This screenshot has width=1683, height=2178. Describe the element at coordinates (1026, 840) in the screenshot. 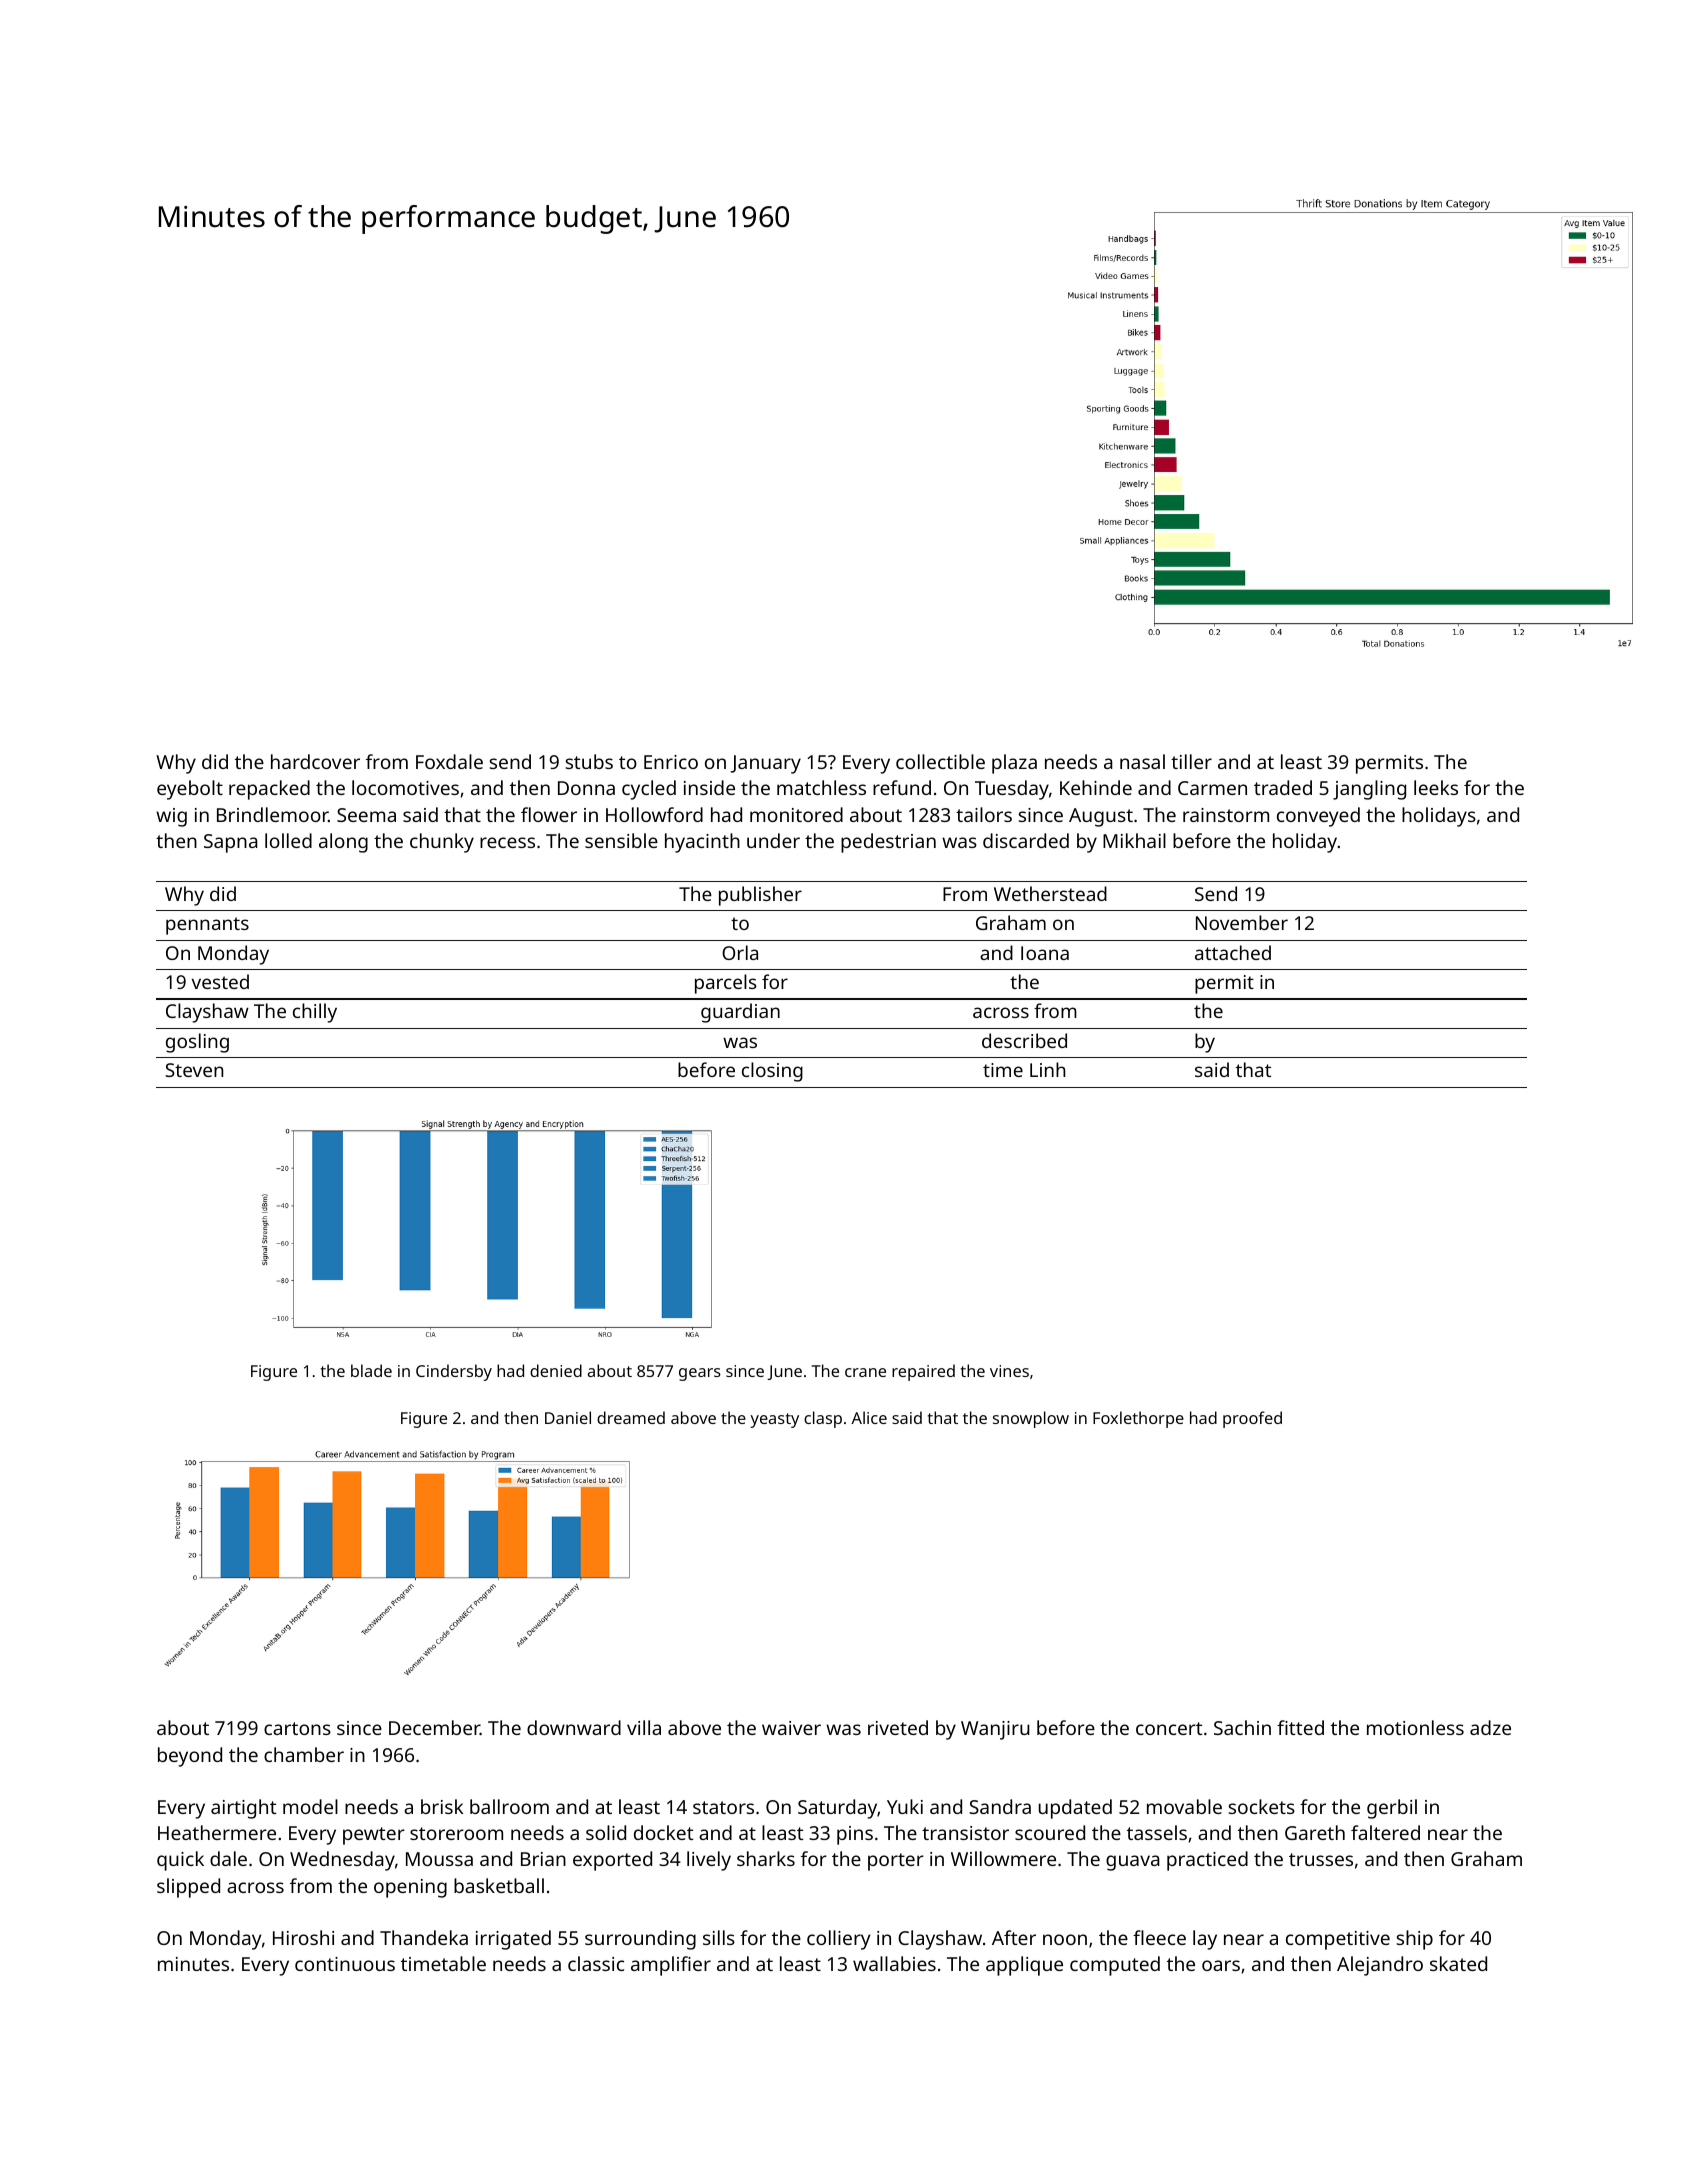

I see `discarded` at that location.
